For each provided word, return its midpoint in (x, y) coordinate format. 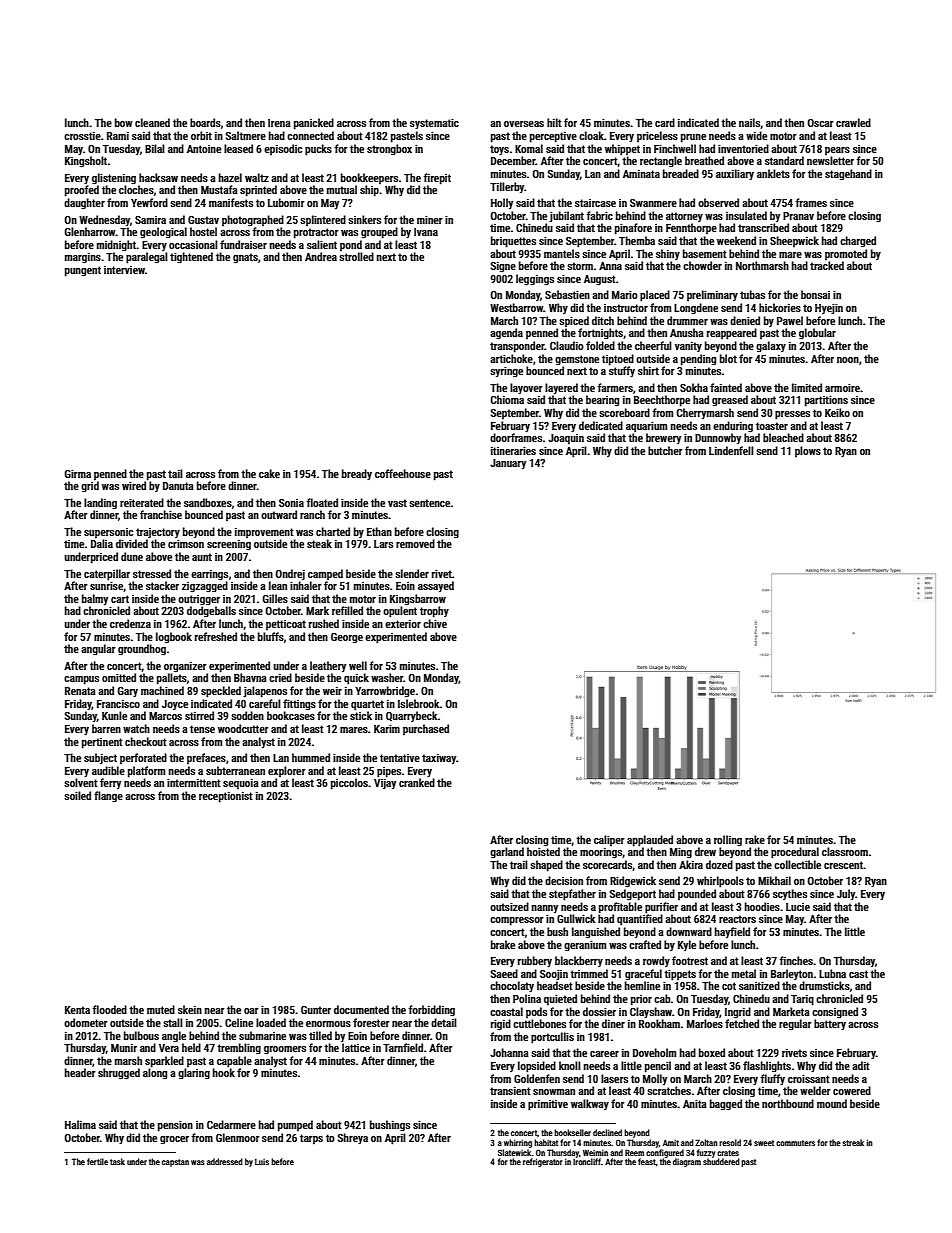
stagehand (848, 175)
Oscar (821, 123)
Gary (128, 692)
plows (808, 451)
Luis (262, 1162)
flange (108, 797)
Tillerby (507, 188)
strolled (356, 256)
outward (279, 514)
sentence (429, 503)
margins (83, 258)
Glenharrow (90, 231)
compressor (517, 921)
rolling (728, 841)
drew (705, 851)
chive (435, 623)
